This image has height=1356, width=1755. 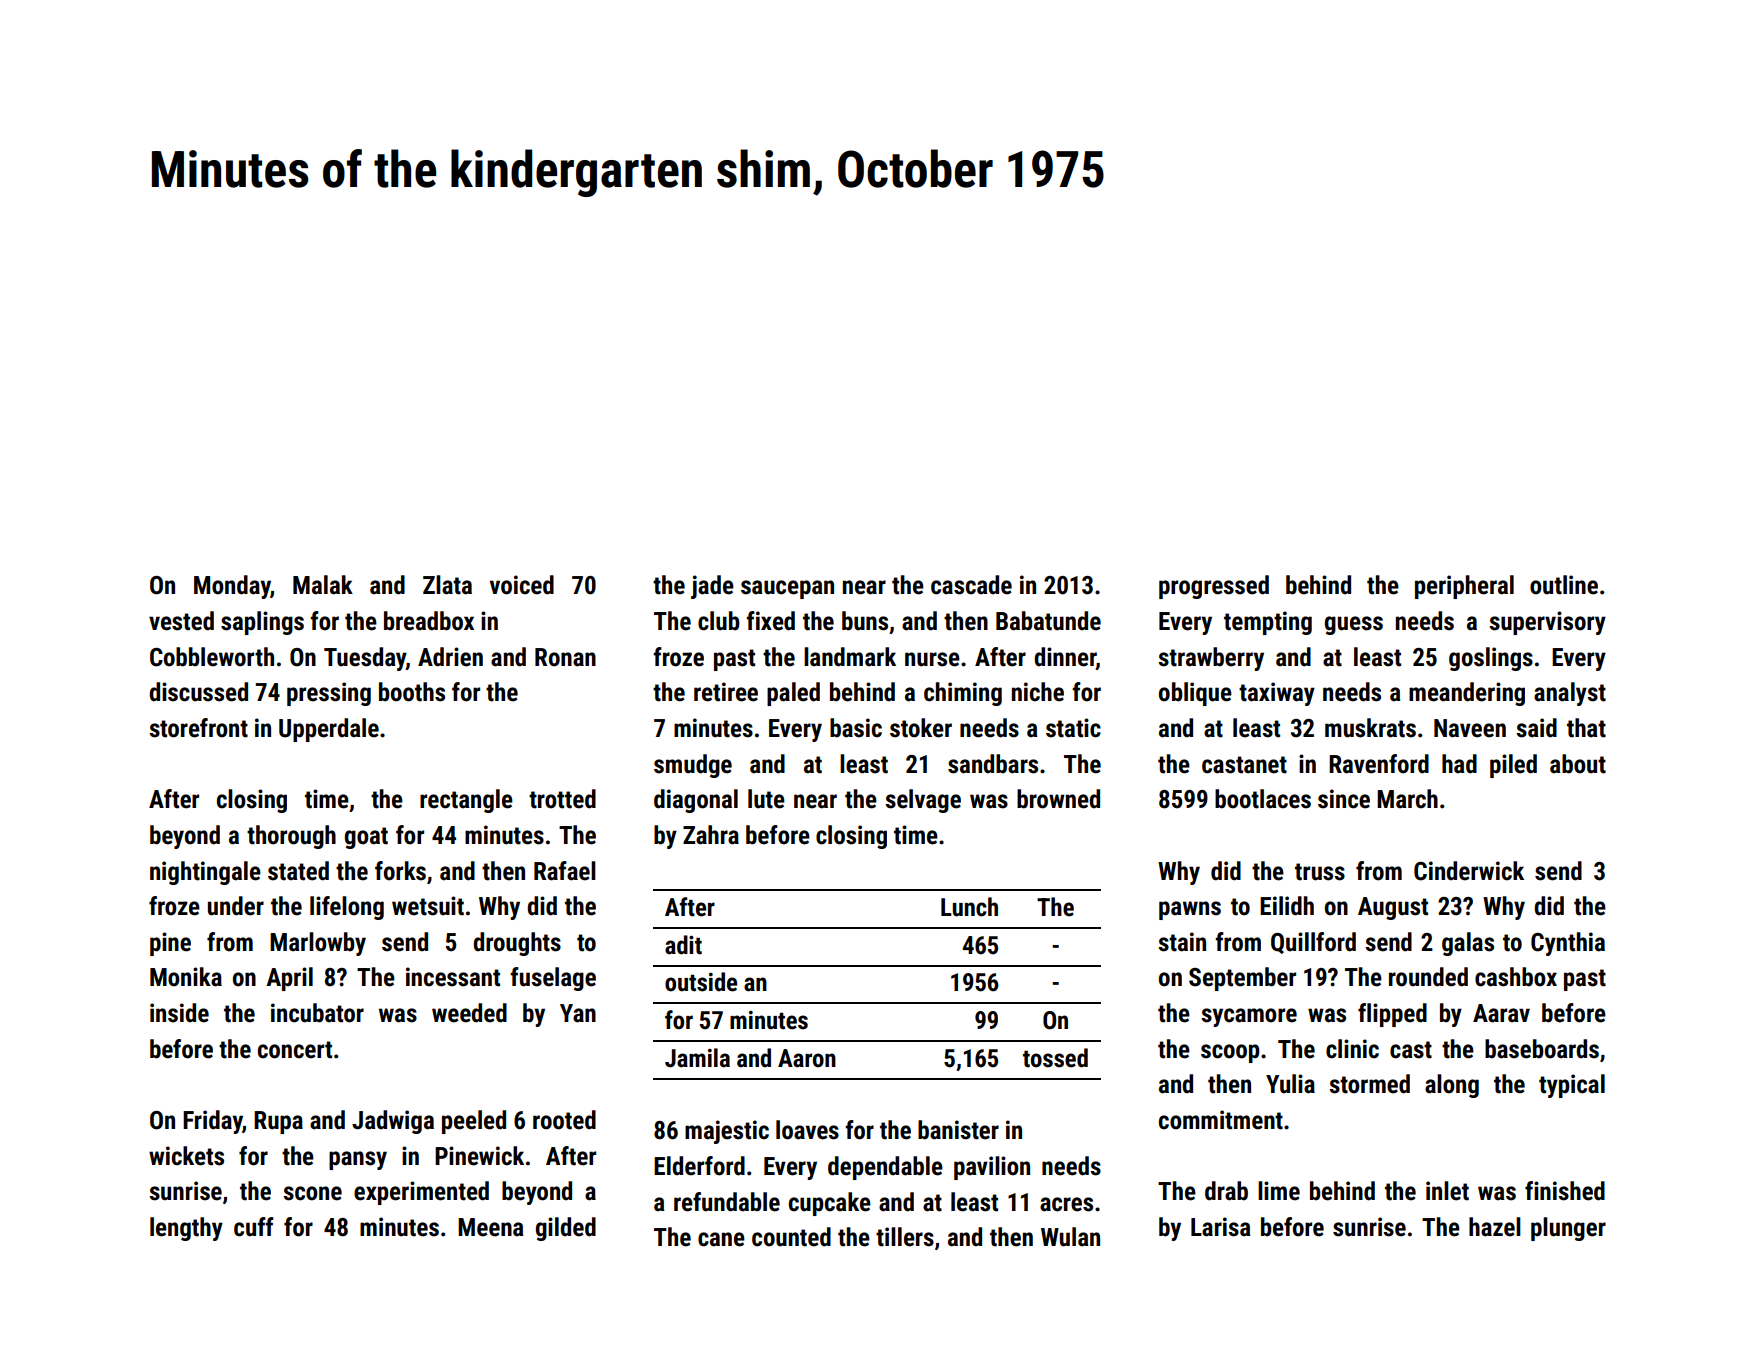 I want to click on voiced, so click(x=522, y=585).
